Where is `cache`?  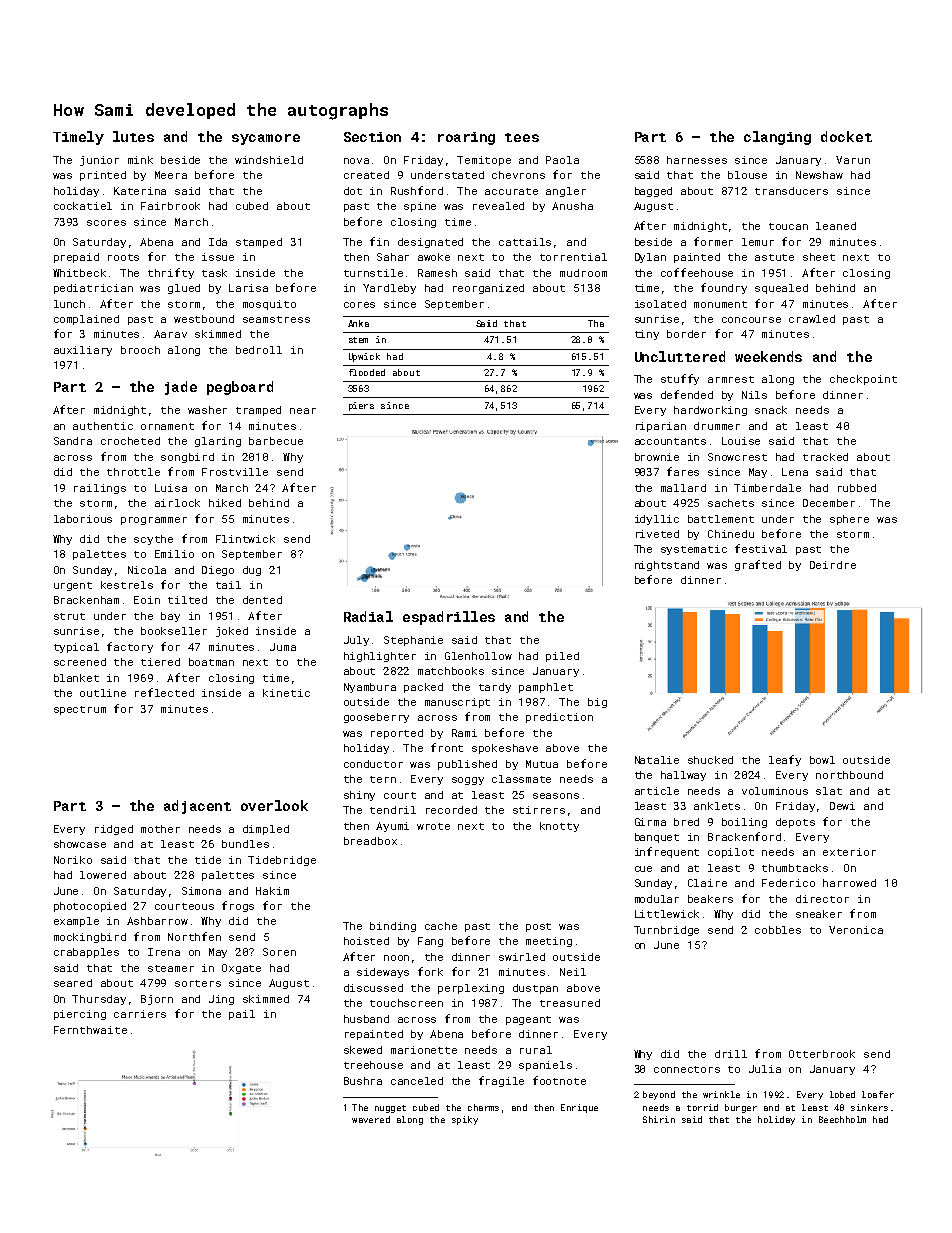
cache is located at coordinates (441, 926).
